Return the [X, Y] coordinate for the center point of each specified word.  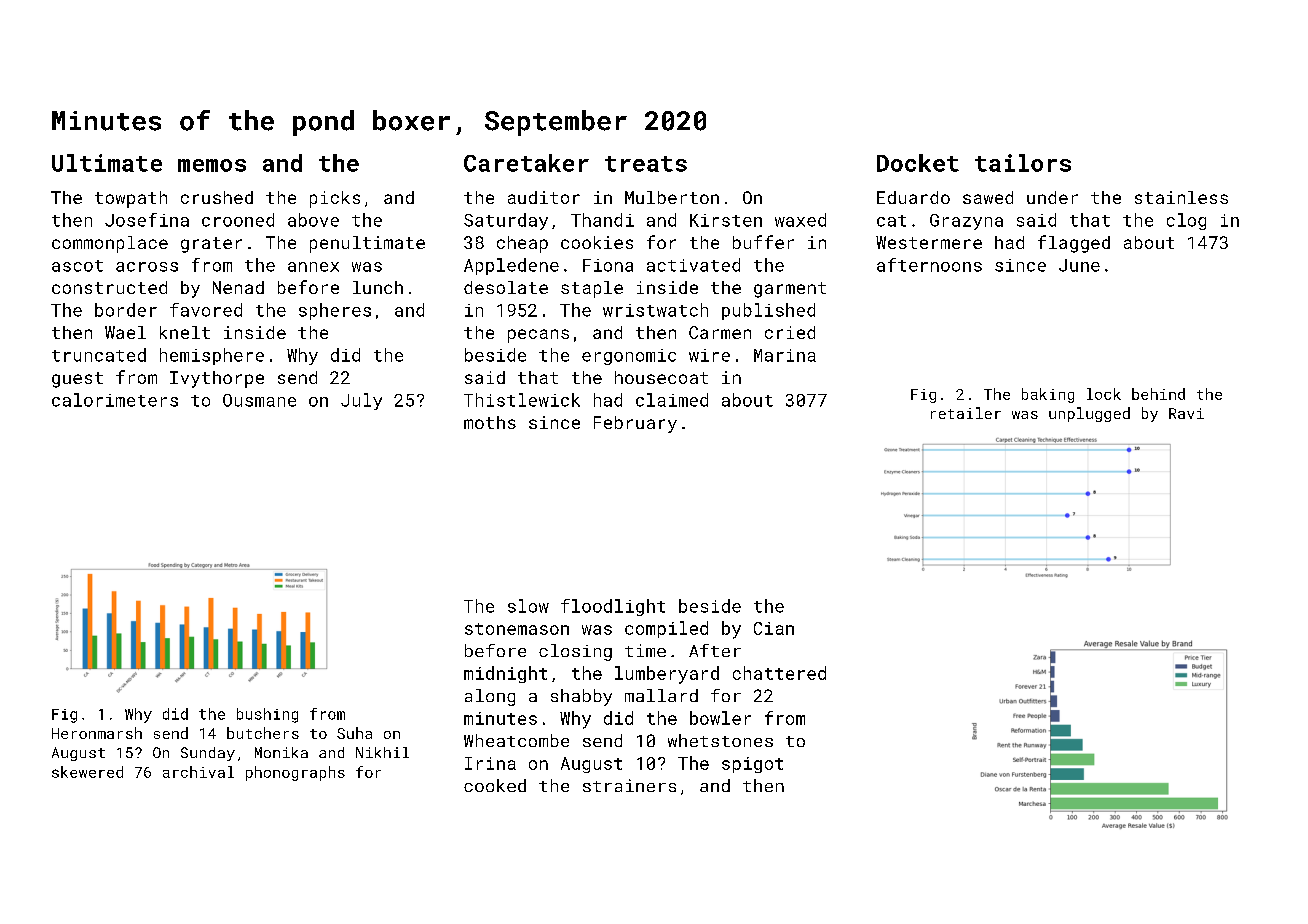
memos [212, 165]
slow [528, 606]
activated [693, 265]
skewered [87, 772]
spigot [752, 765]
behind [1158, 394]
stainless [1181, 197]
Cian [774, 628]
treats [646, 164]
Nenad [238, 287]
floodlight [613, 607]
